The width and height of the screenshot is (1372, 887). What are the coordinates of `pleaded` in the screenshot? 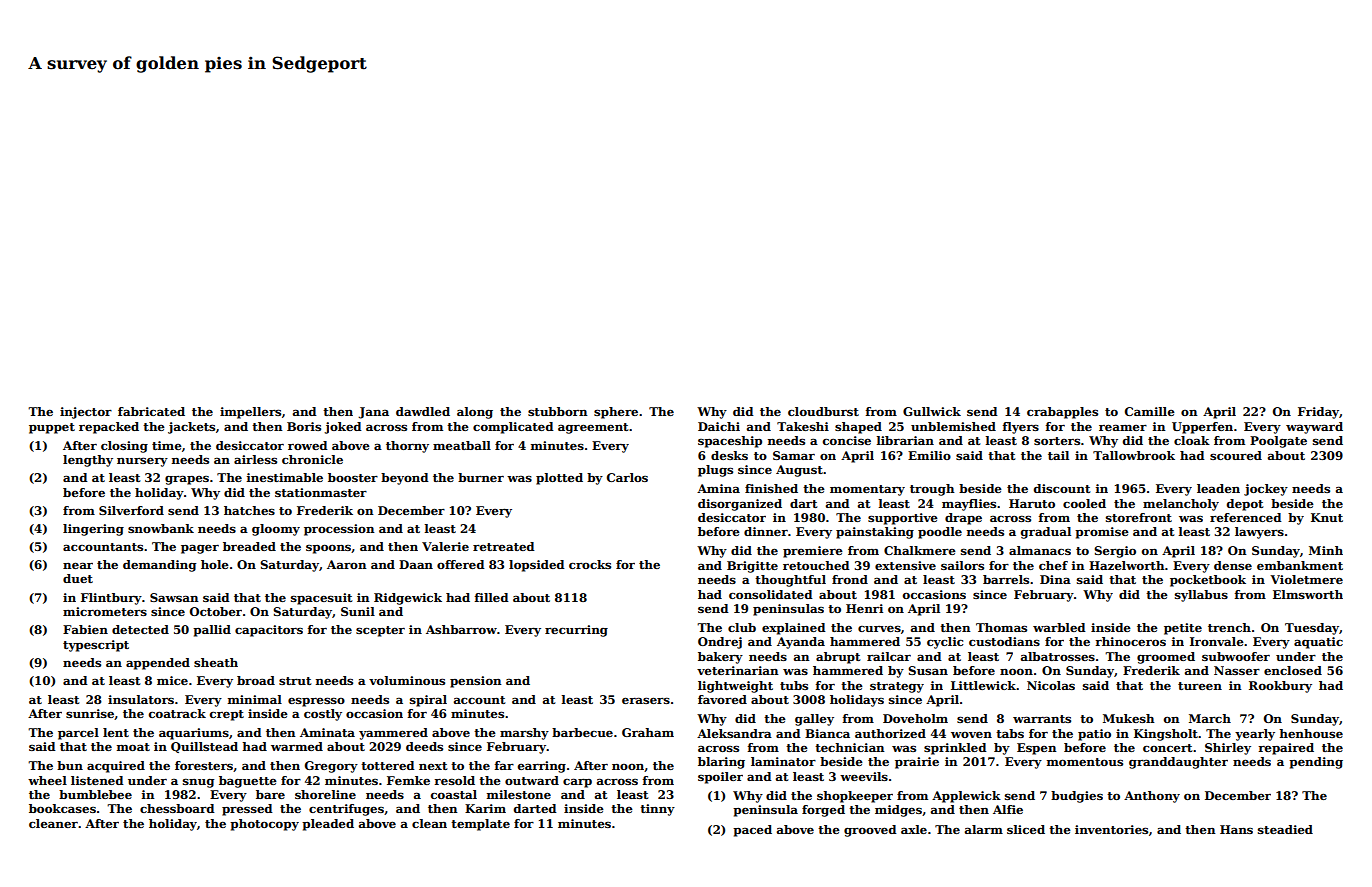 It's located at (328, 825).
